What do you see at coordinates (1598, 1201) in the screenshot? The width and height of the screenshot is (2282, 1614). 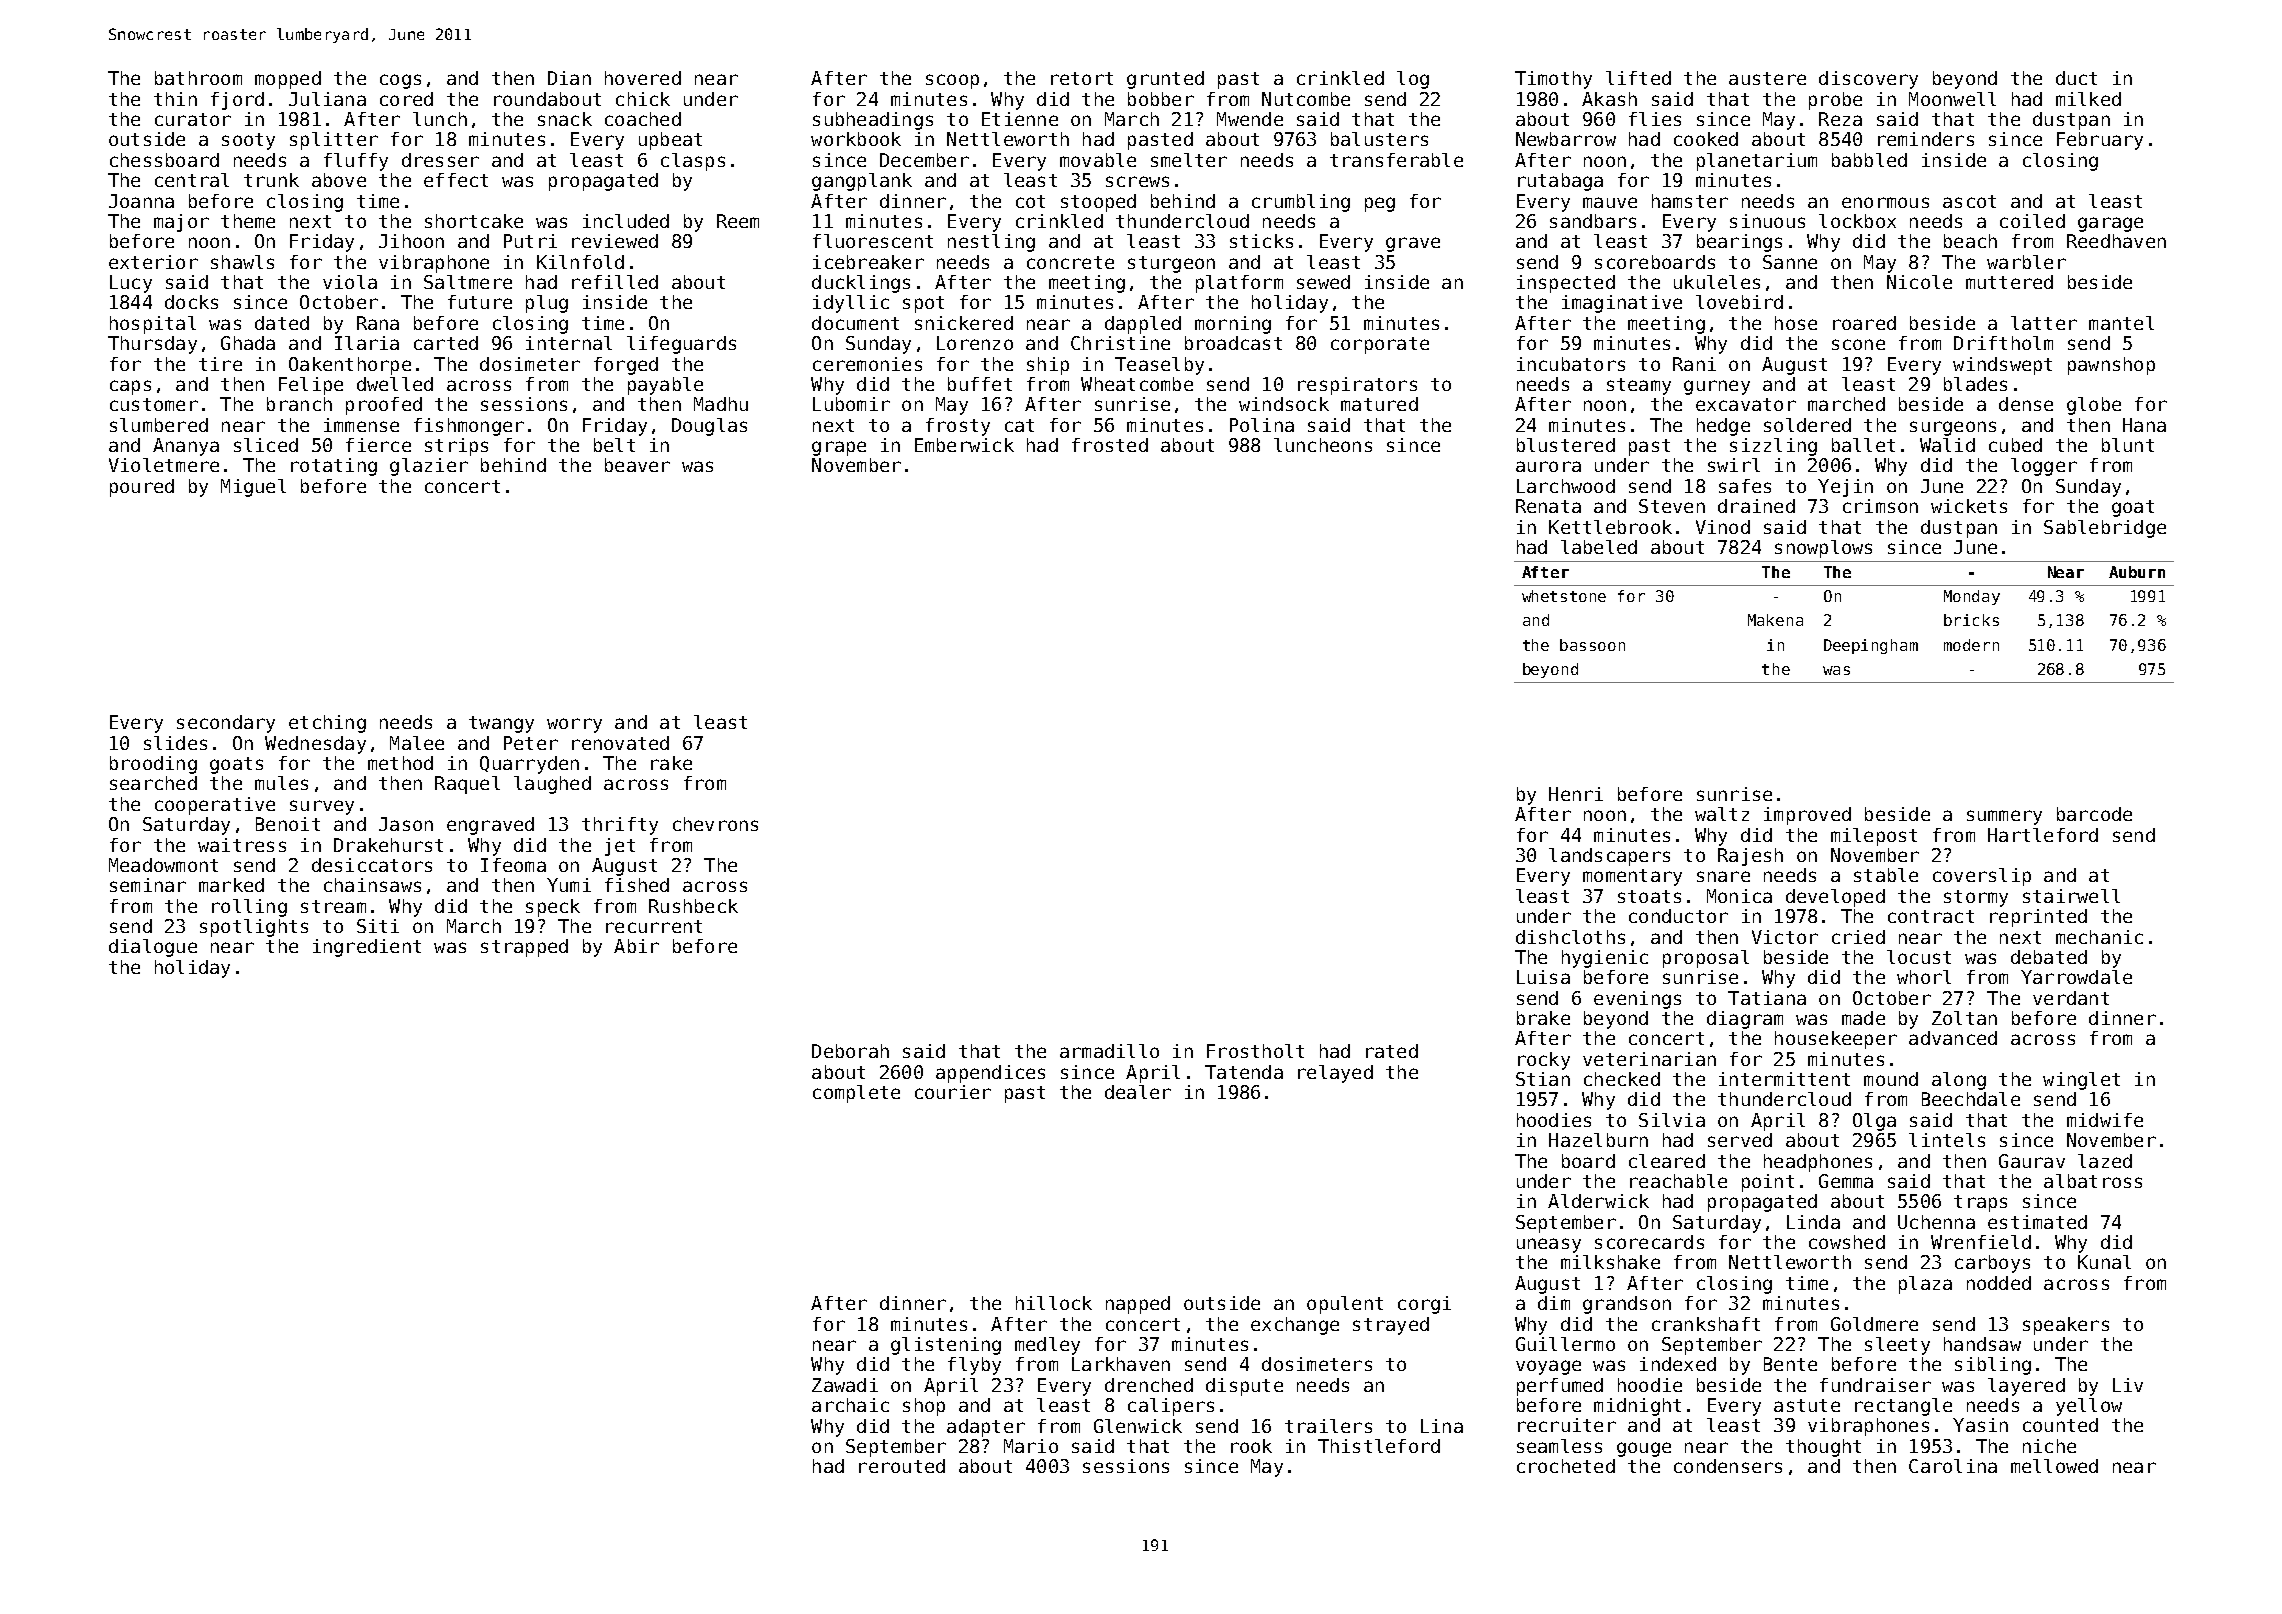 I see `Alderwick` at bounding box center [1598, 1201].
